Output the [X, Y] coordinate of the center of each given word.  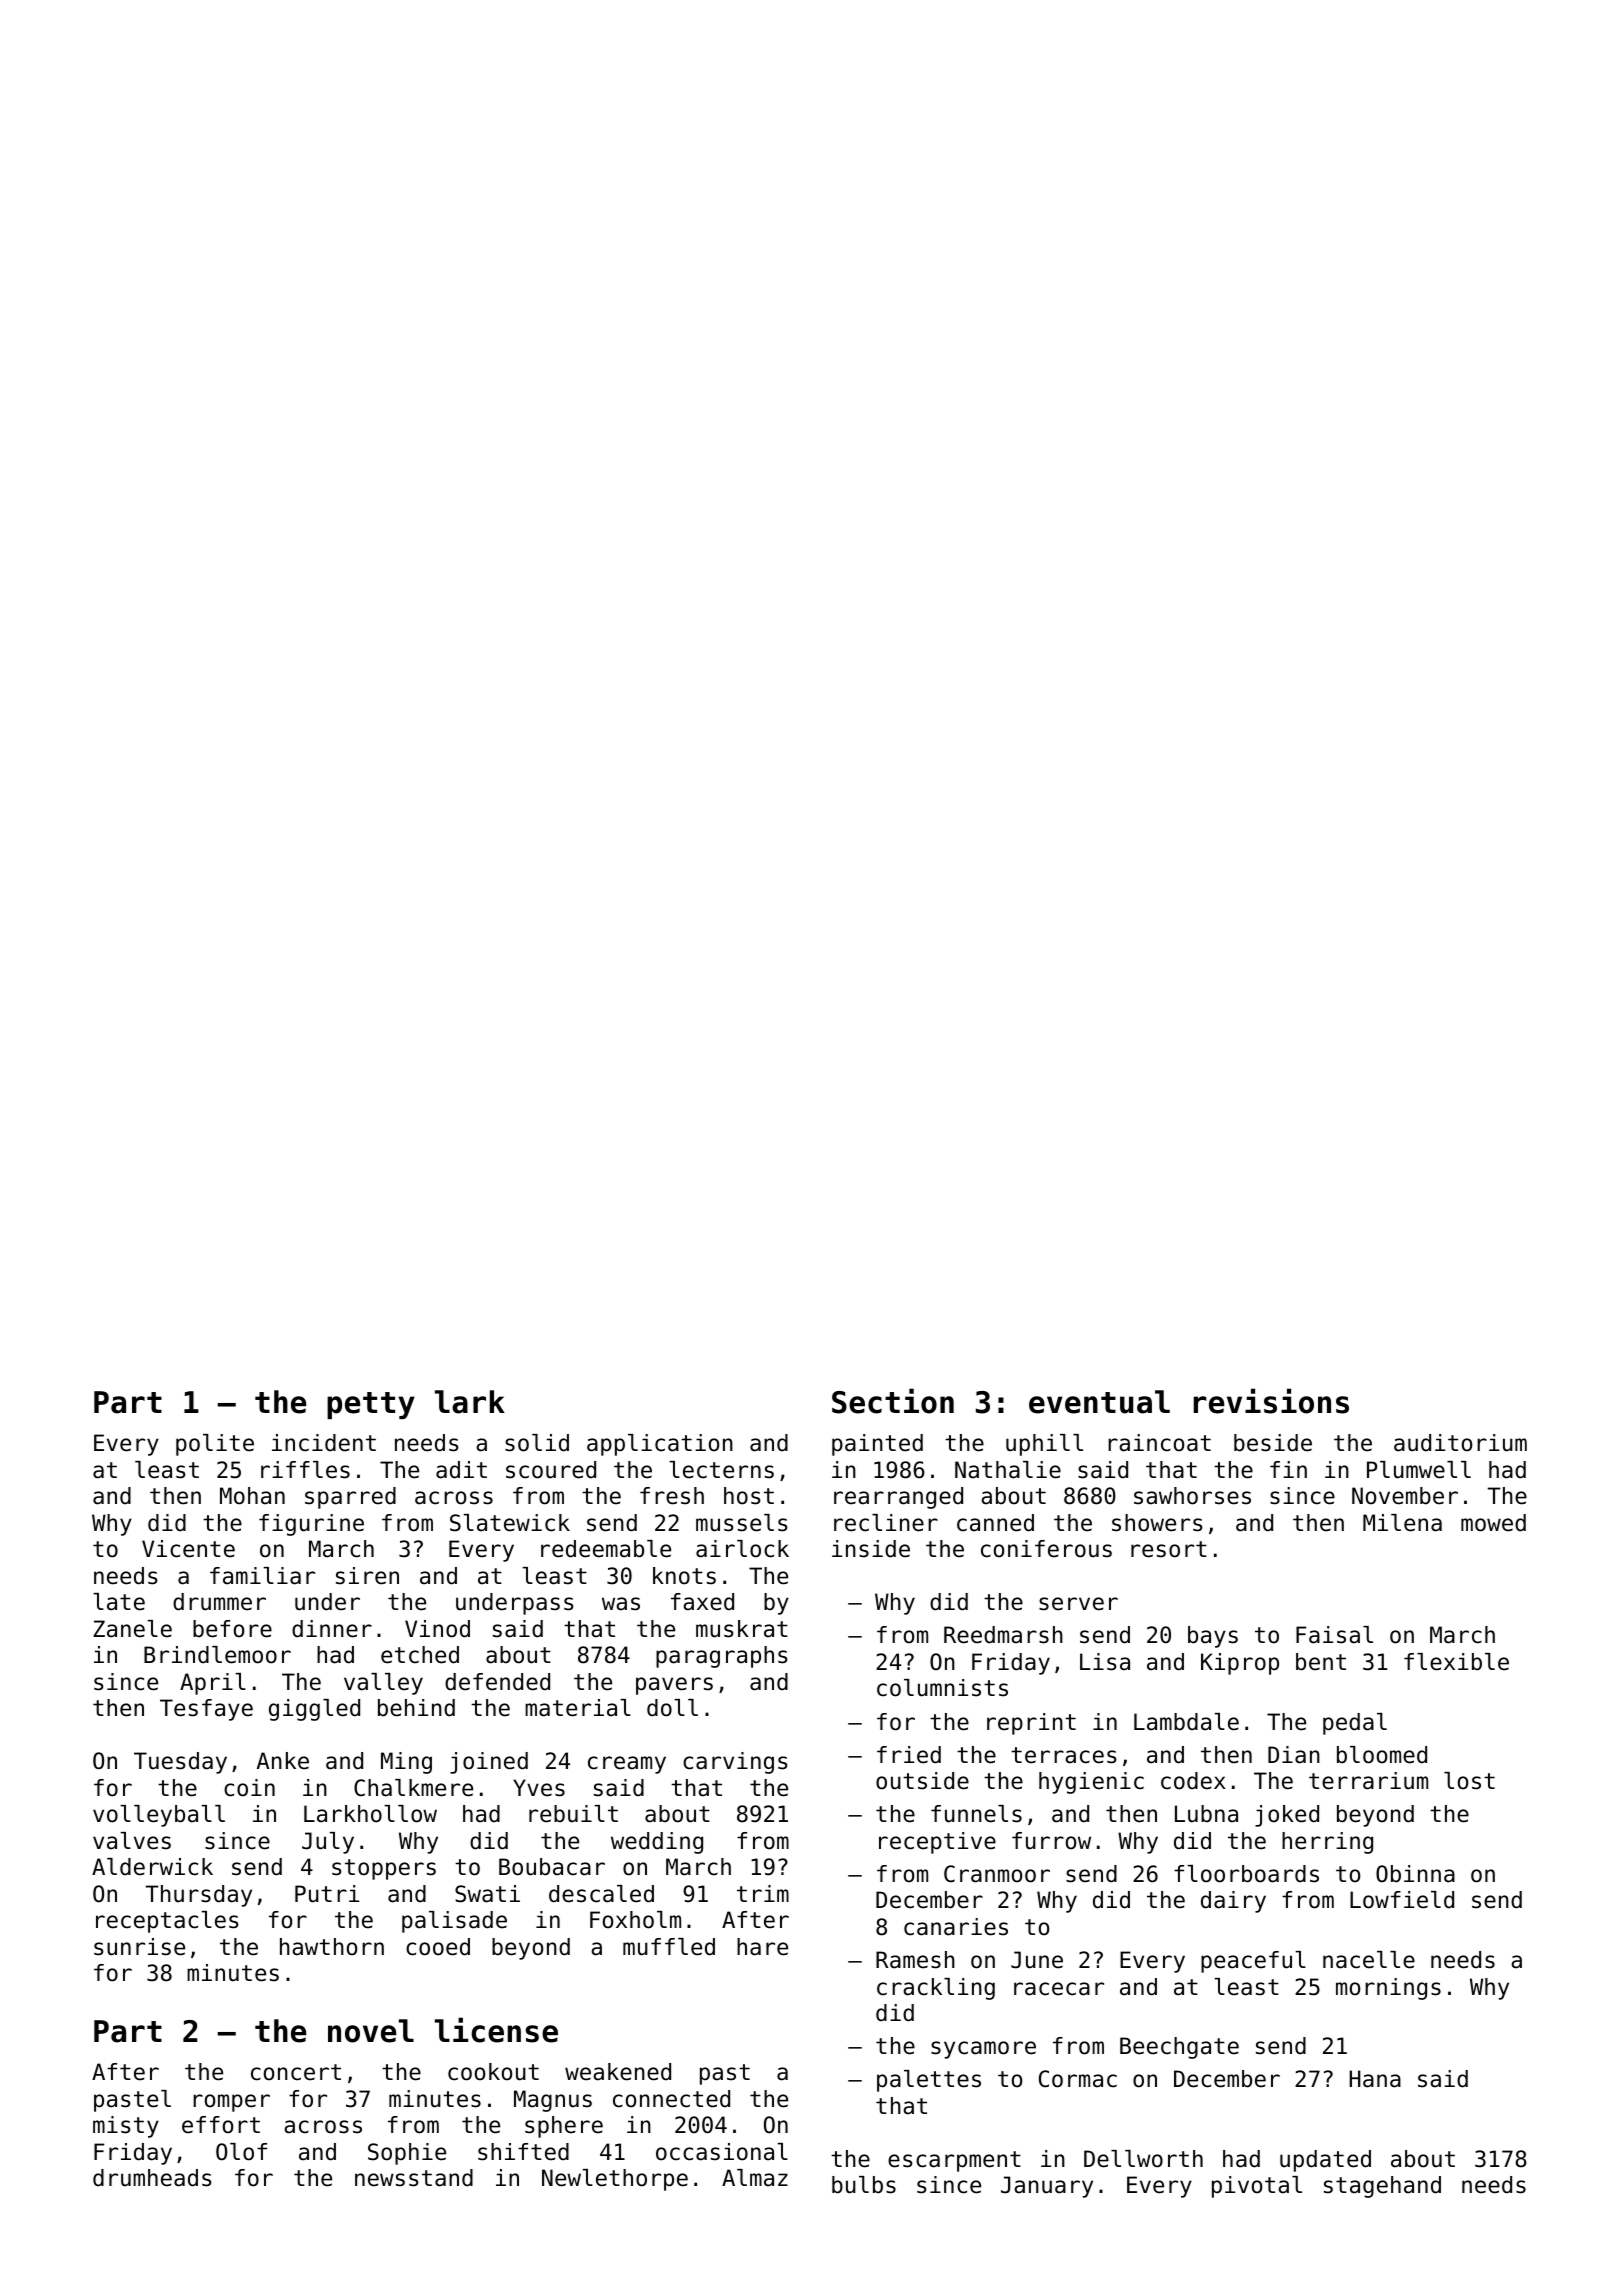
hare [762, 1947]
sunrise [139, 1947]
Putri [327, 1894]
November [1405, 1496]
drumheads [152, 2178]
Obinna [1415, 1874]
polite [215, 1445]
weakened [618, 2072]
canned [995, 1523]
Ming [406, 1763]
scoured [551, 1470]
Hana [1375, 2079]
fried [909, 1755]
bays [1213, 1637]
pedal [1355, 1724]
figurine [311, 1525]
